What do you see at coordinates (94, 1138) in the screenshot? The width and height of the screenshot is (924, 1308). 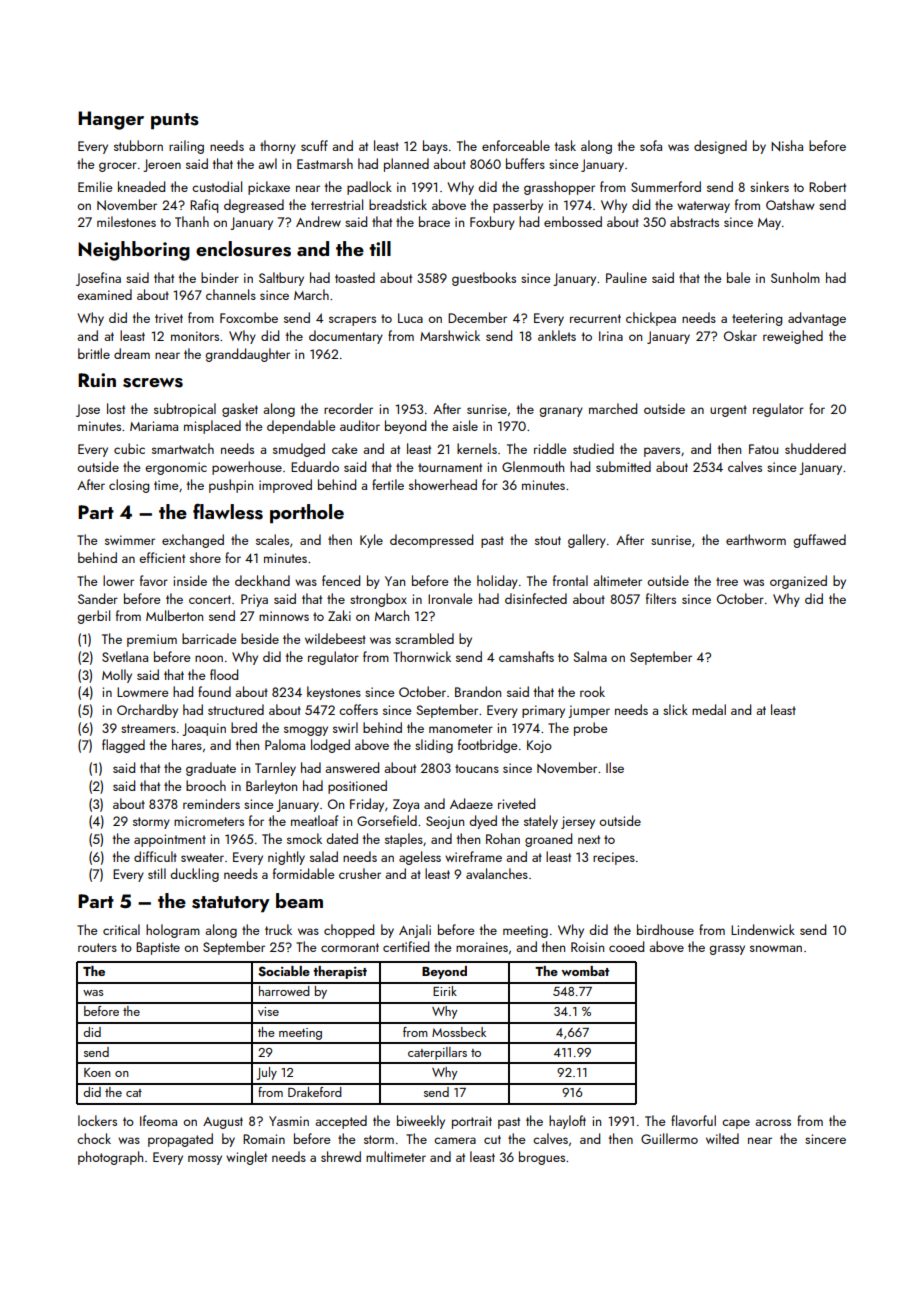 I see `chock` at bounding box center [94, 1138].
